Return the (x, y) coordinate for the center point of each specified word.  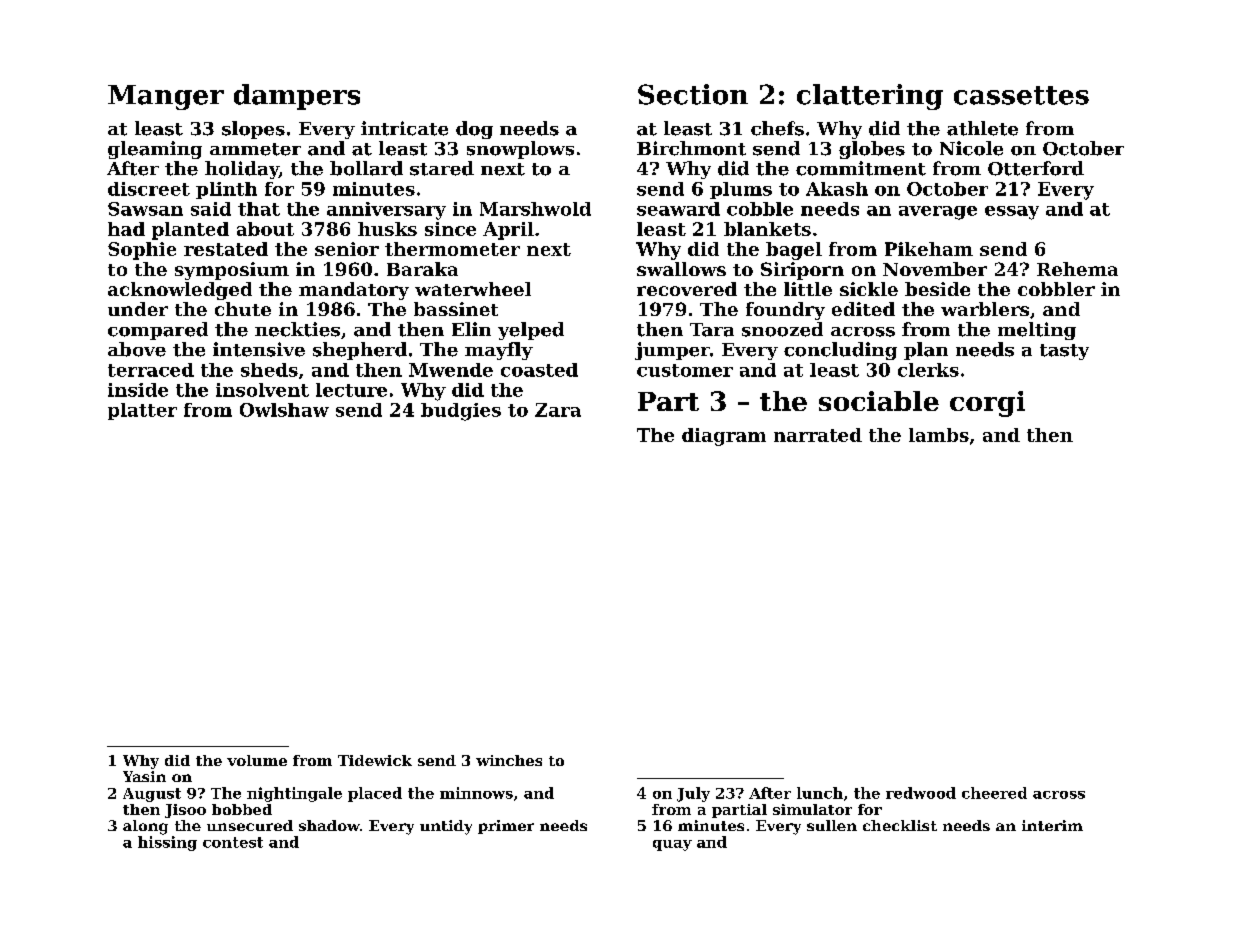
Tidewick (375, 760)
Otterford (1036, 168)
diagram (724, 437)
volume (257, 760)
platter (142, 411)
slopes (253, 130)
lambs (939, 435)
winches (509, 760)
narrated (818, 435)
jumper (672, 351)
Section (693, 94)
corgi (987, 404)
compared (158, 331)
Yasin (144, 776)
